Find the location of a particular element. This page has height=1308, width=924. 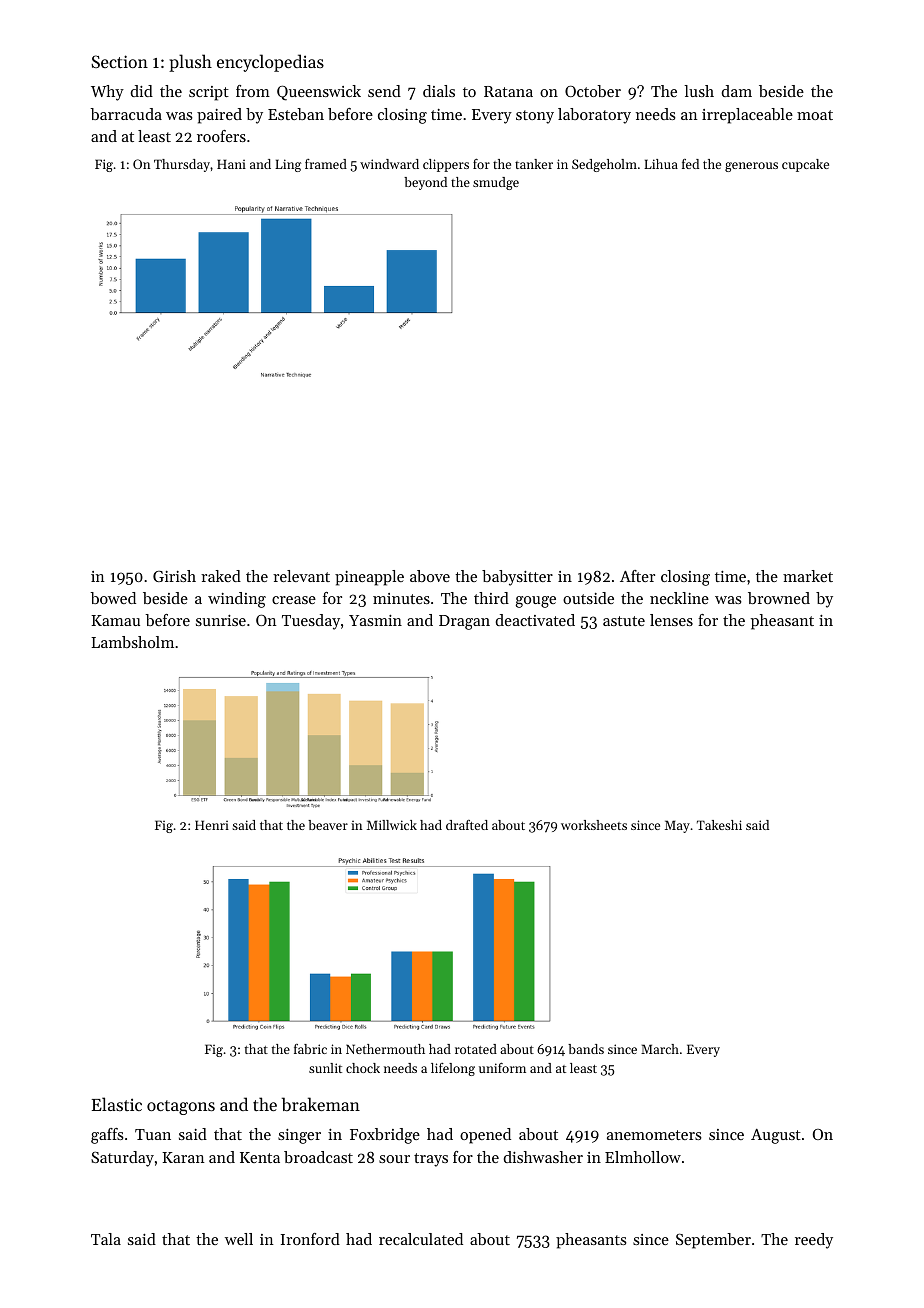

well is located at coordinates (239, 1239).
